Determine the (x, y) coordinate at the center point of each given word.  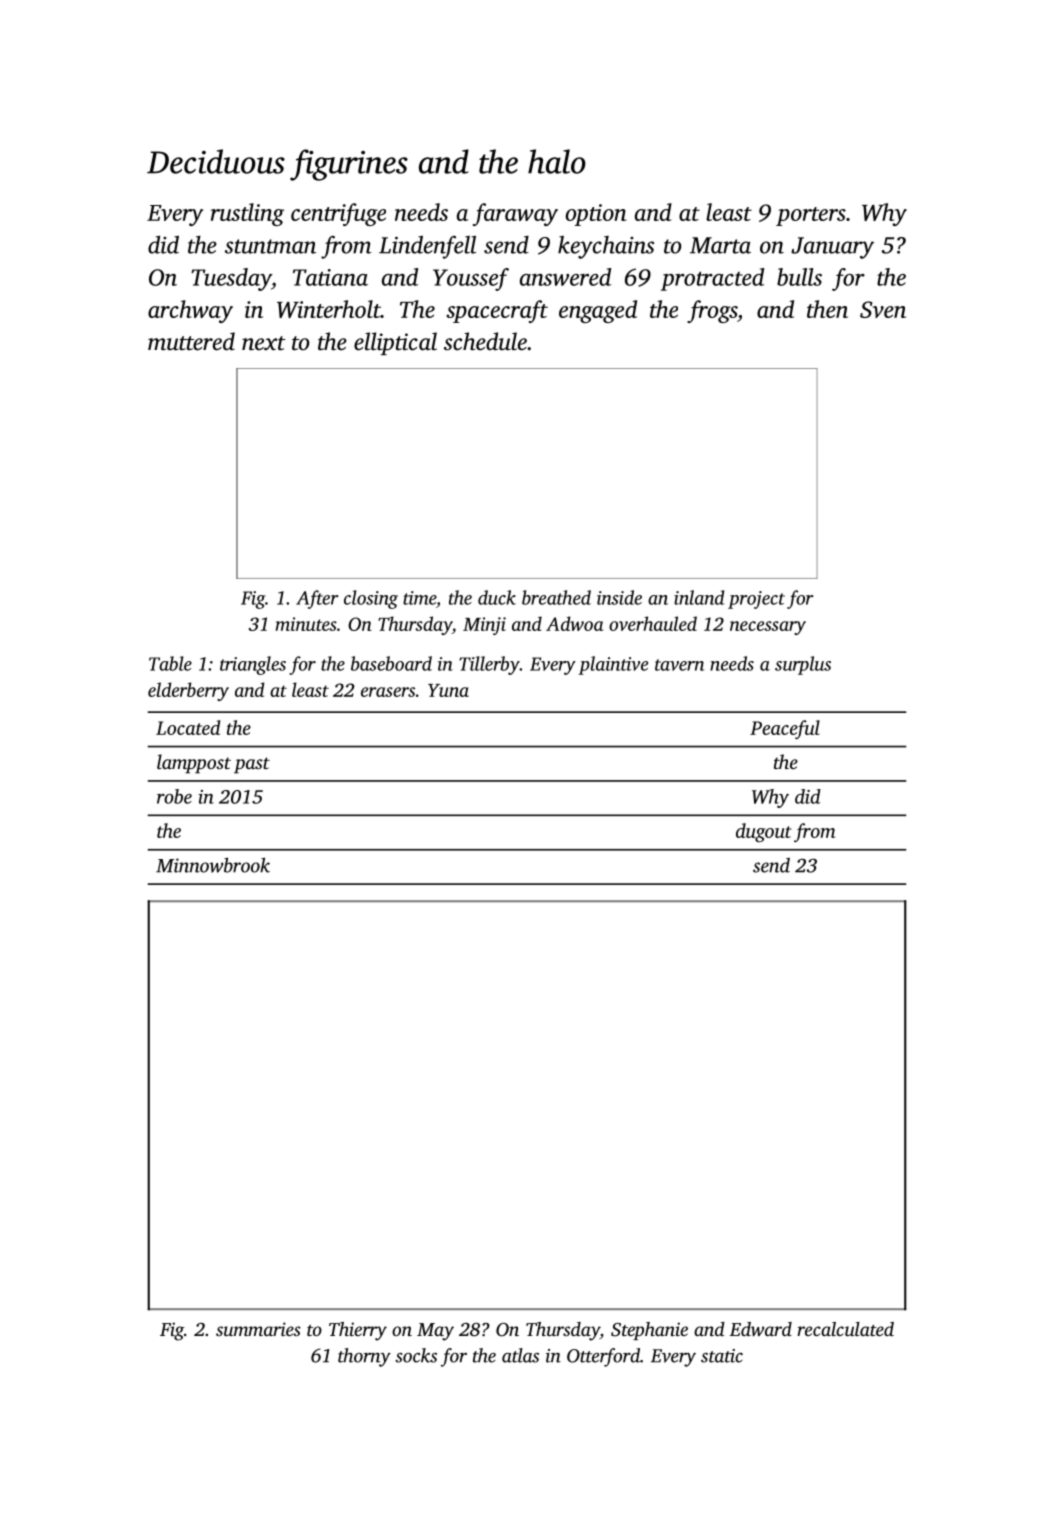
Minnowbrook (213, 865)
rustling (247, 214)
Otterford (603, 1357)
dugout (764, 832)
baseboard (391, 663)
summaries (258, 1329)
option (596, 215)
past (252, 765)
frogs (712, 311)
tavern (679, 665)
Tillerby (489, 665)
